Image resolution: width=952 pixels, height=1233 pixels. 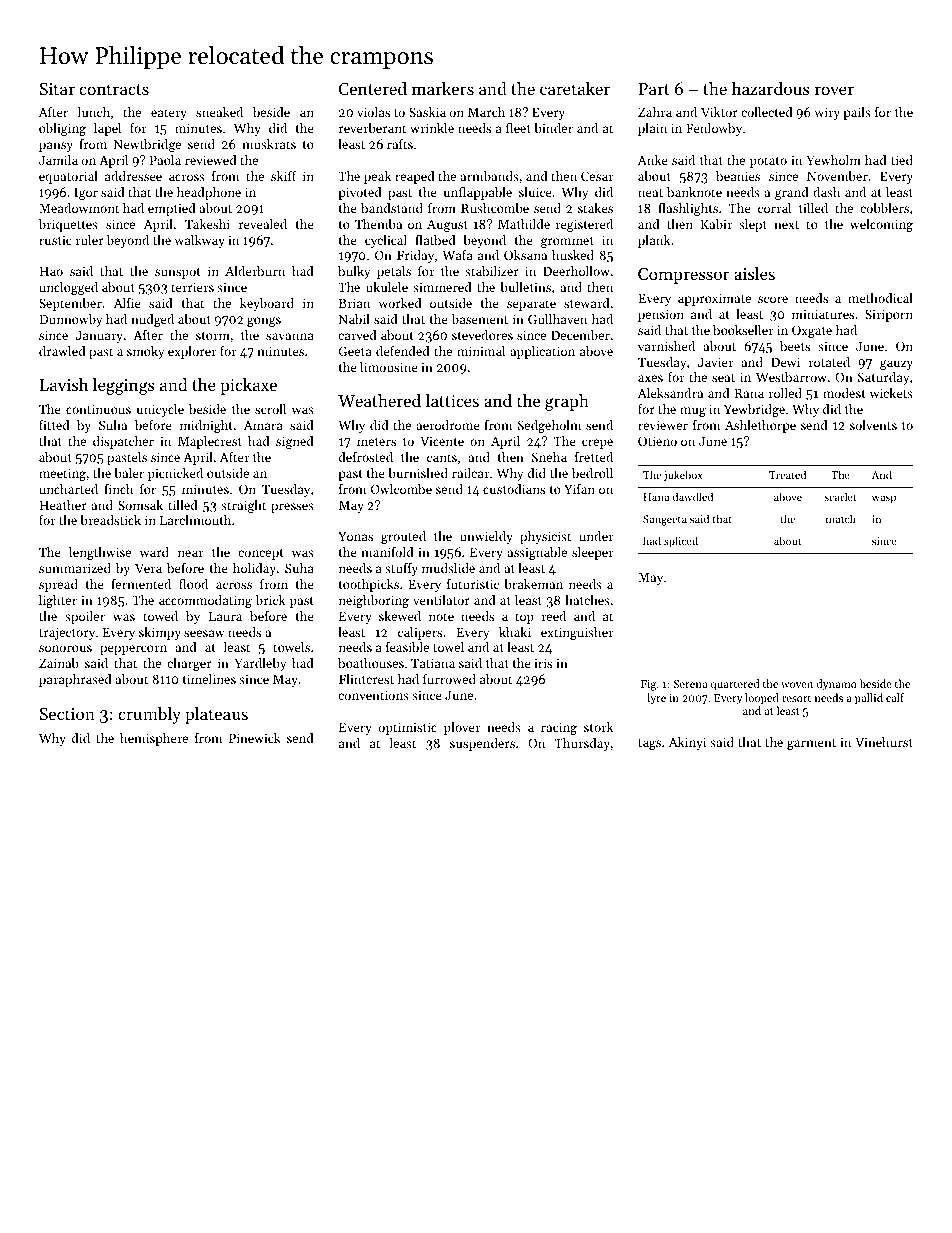 I want to click on registered, so click(x=584, y=225).
